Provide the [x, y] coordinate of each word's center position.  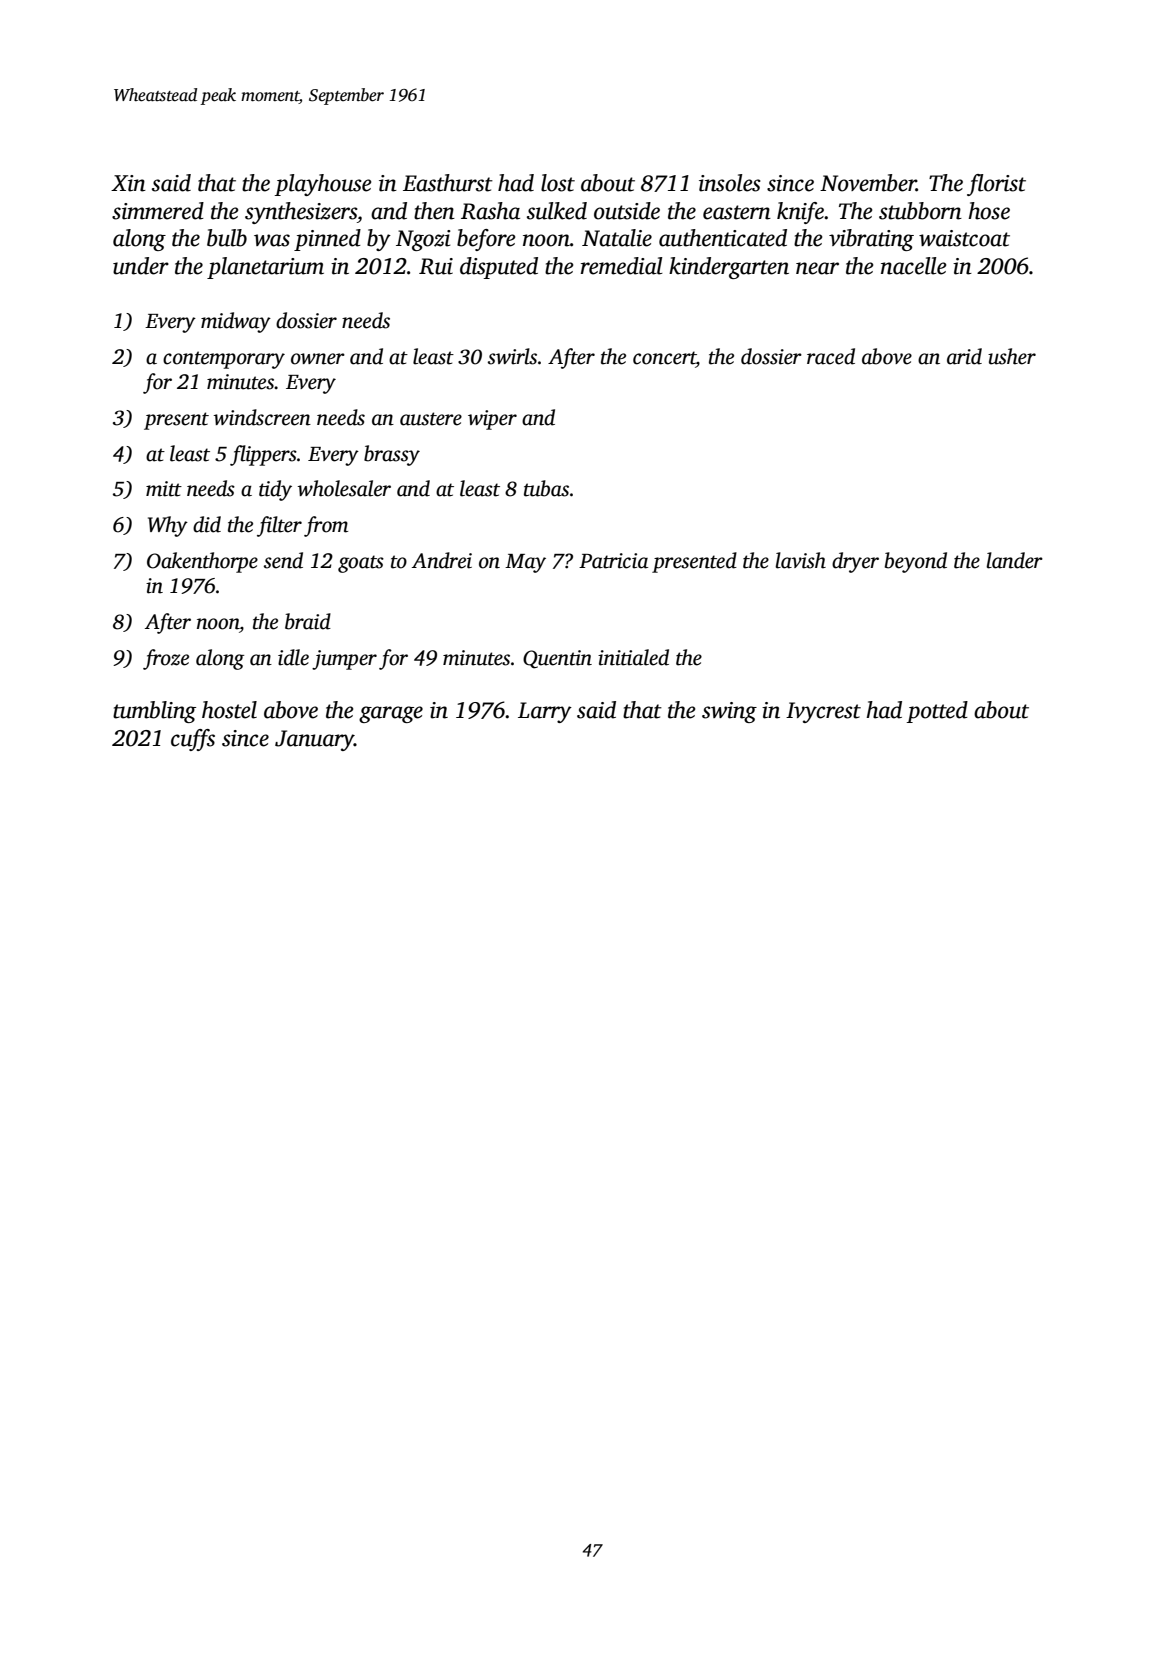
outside [627, 211]
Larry [545, 712]
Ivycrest [823, 712]
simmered [158, 211]
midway [236, 322]
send [283, 560]
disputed [499, 268]
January [314, 740]
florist [996, 185]
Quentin [557, 659]
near [817, 268]
